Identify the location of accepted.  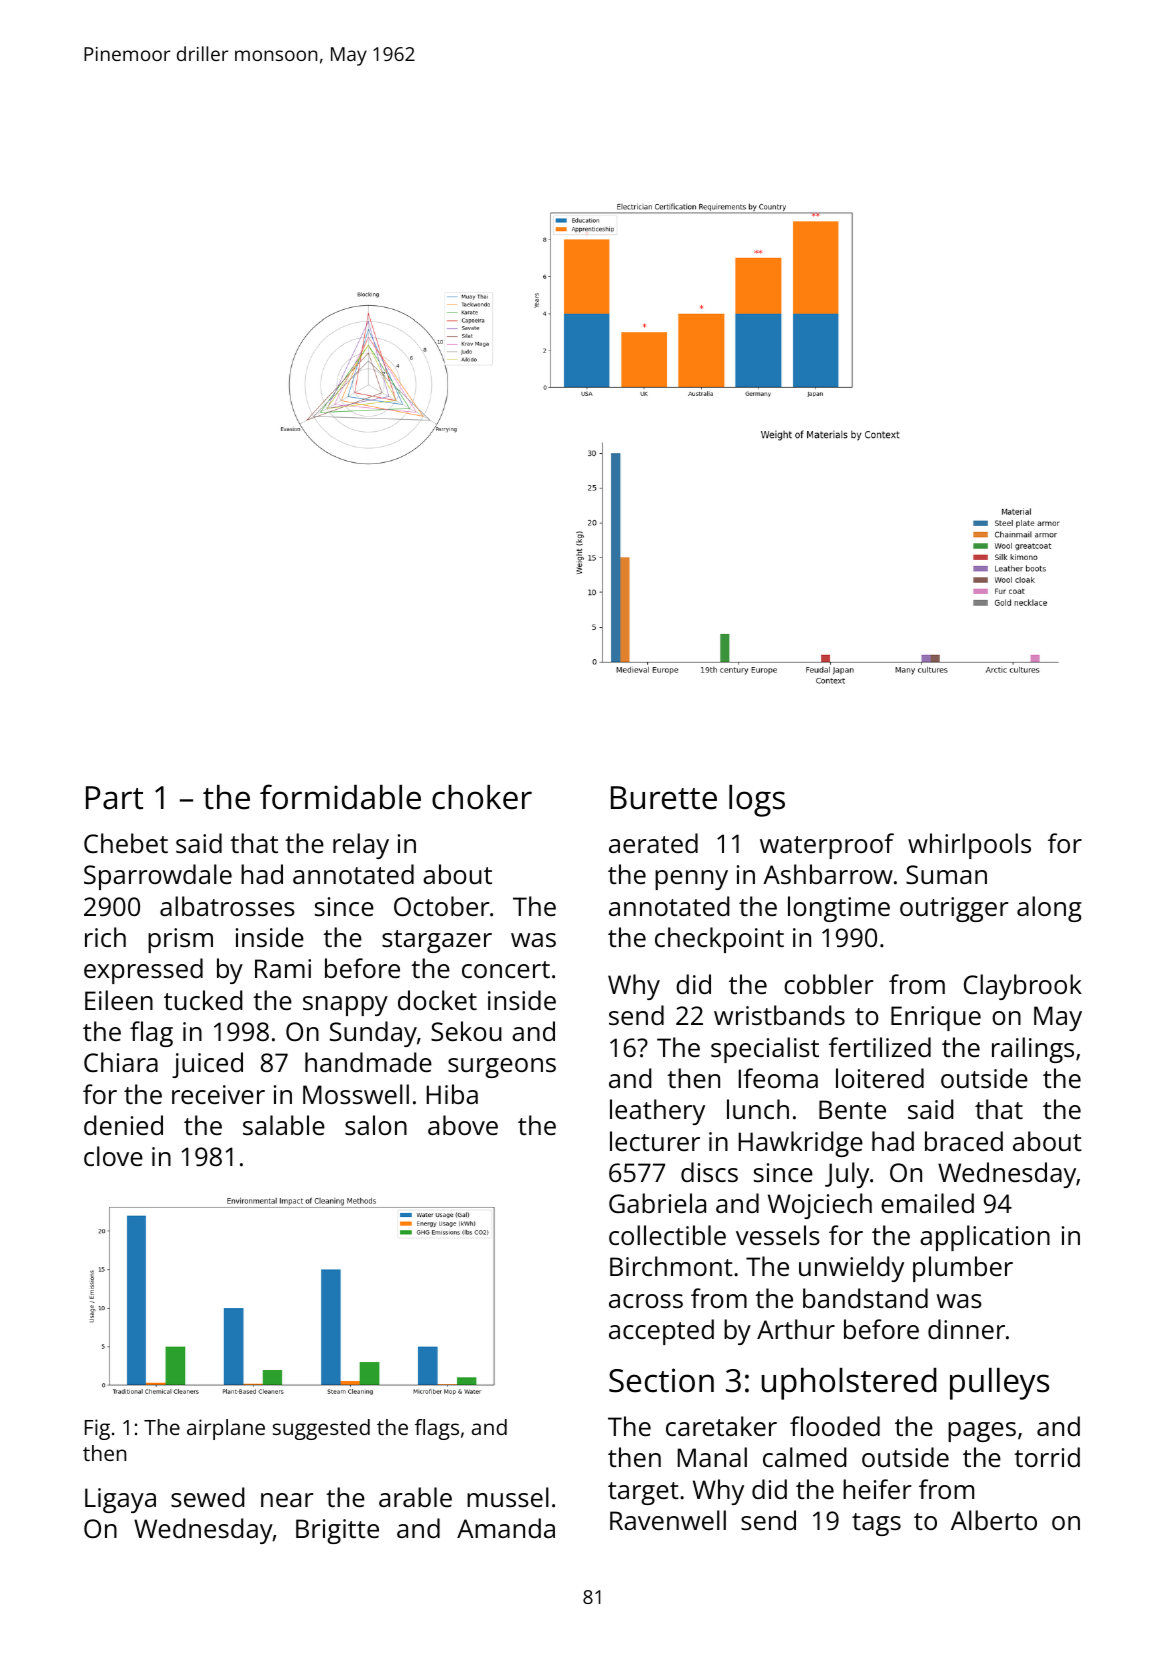
(661, 1332).
